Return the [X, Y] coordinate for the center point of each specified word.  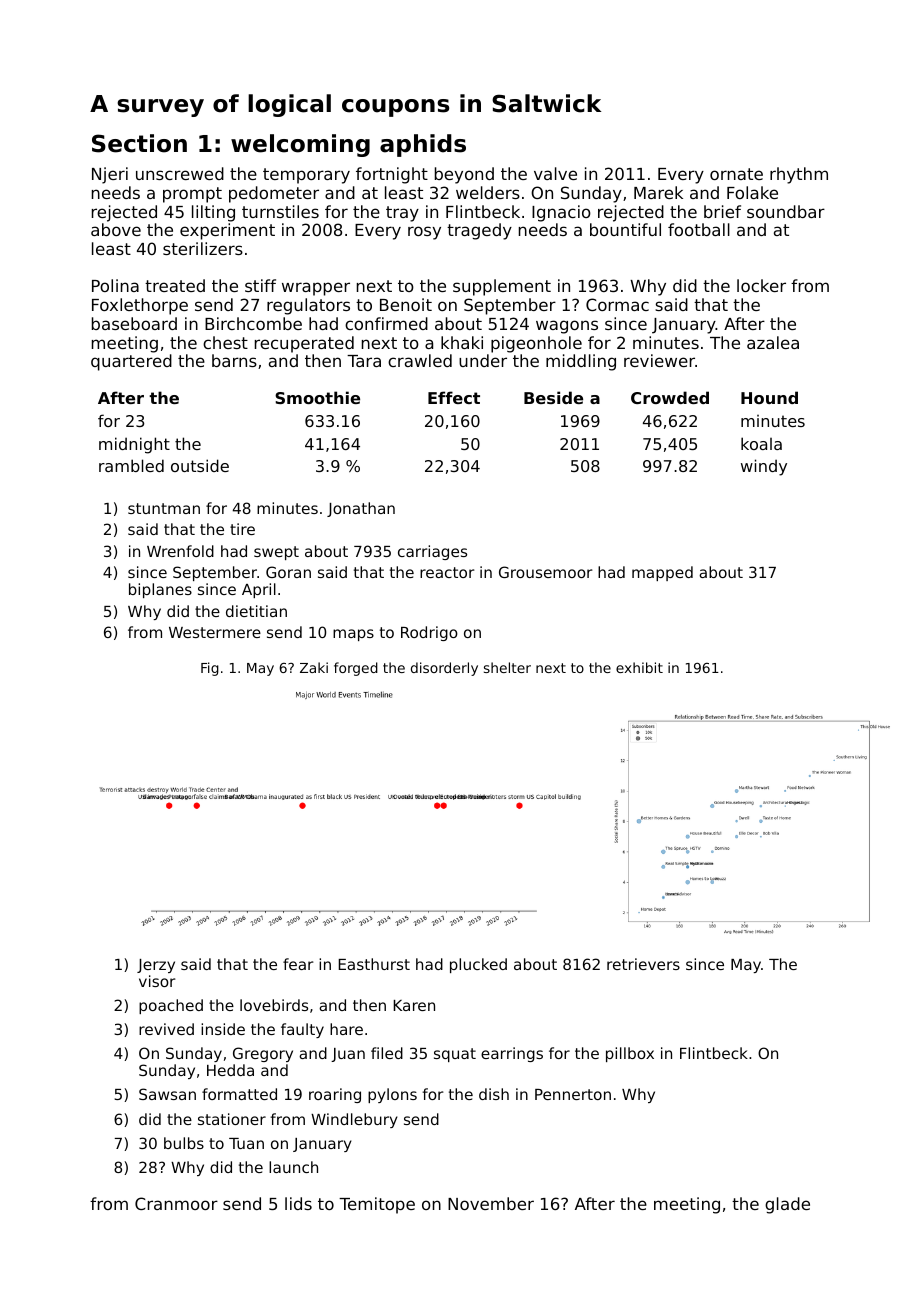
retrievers [643, 964]
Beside [553, 397]
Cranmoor [176, 1203]
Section [139, 143]
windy [764, 467]
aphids [423, 145]
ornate [736, 174]
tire [242, 529]
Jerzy [156, 966]
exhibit [639, 667]
